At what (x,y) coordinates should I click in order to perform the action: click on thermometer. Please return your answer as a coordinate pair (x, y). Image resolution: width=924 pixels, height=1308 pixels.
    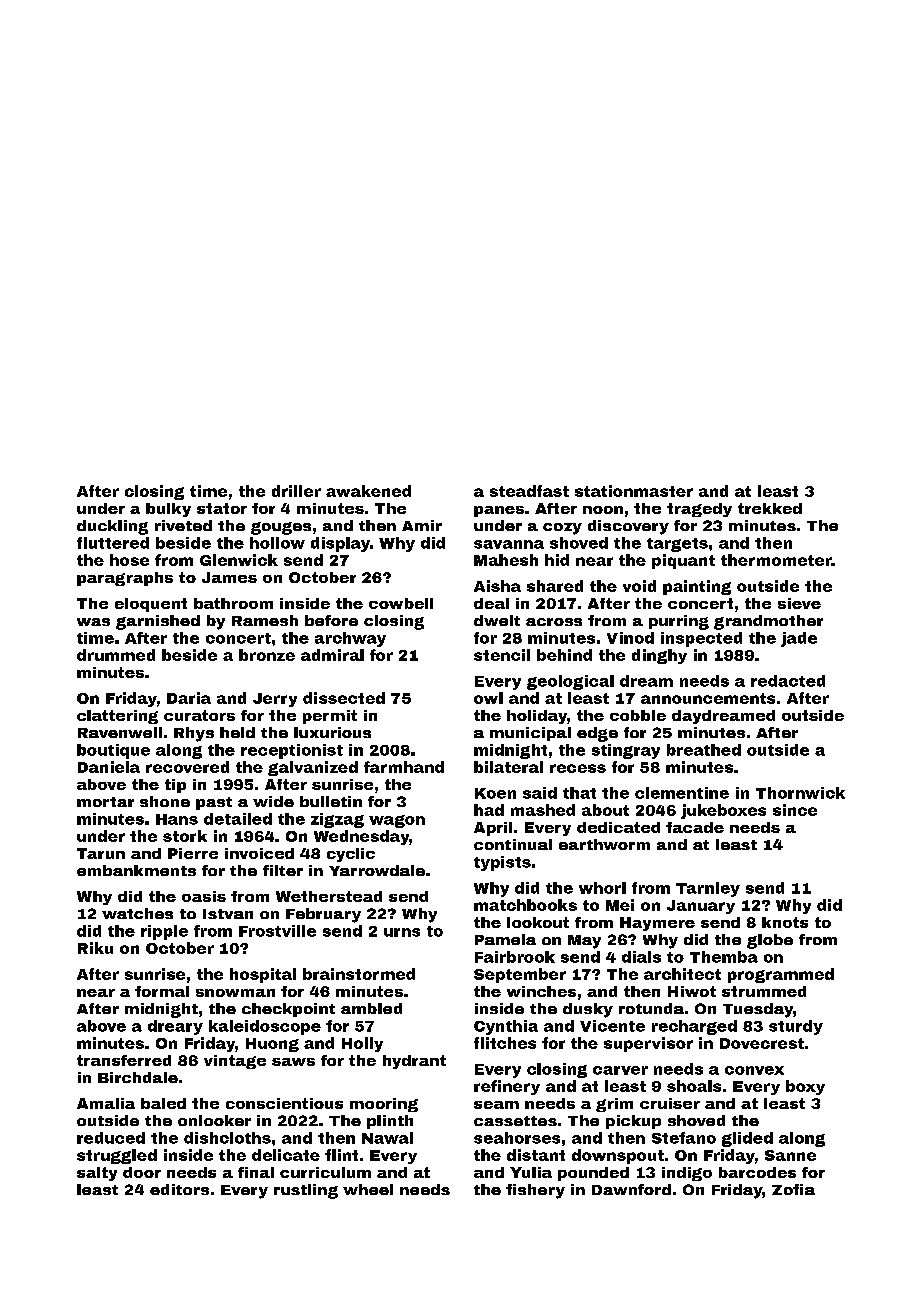
    Looking at the image, I should click on (776, 560).
